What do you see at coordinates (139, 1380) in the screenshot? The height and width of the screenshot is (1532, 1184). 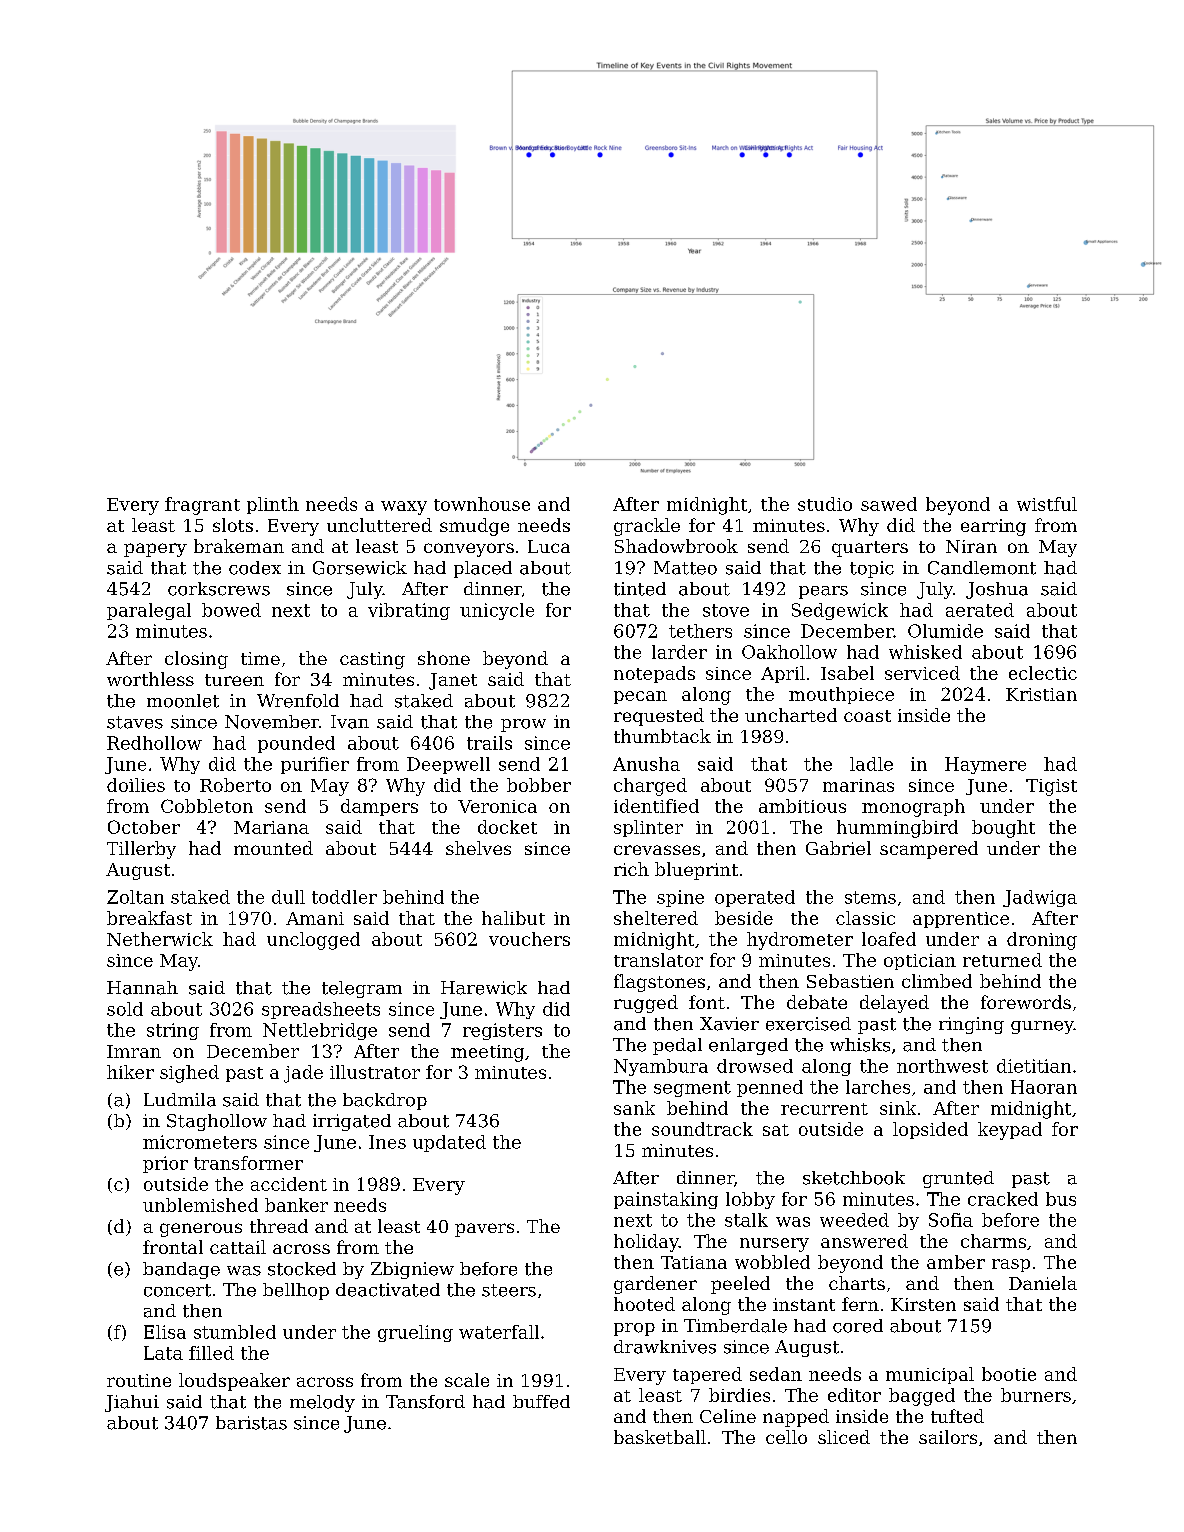 I see `routine` at bounding box center [139, 1380].
